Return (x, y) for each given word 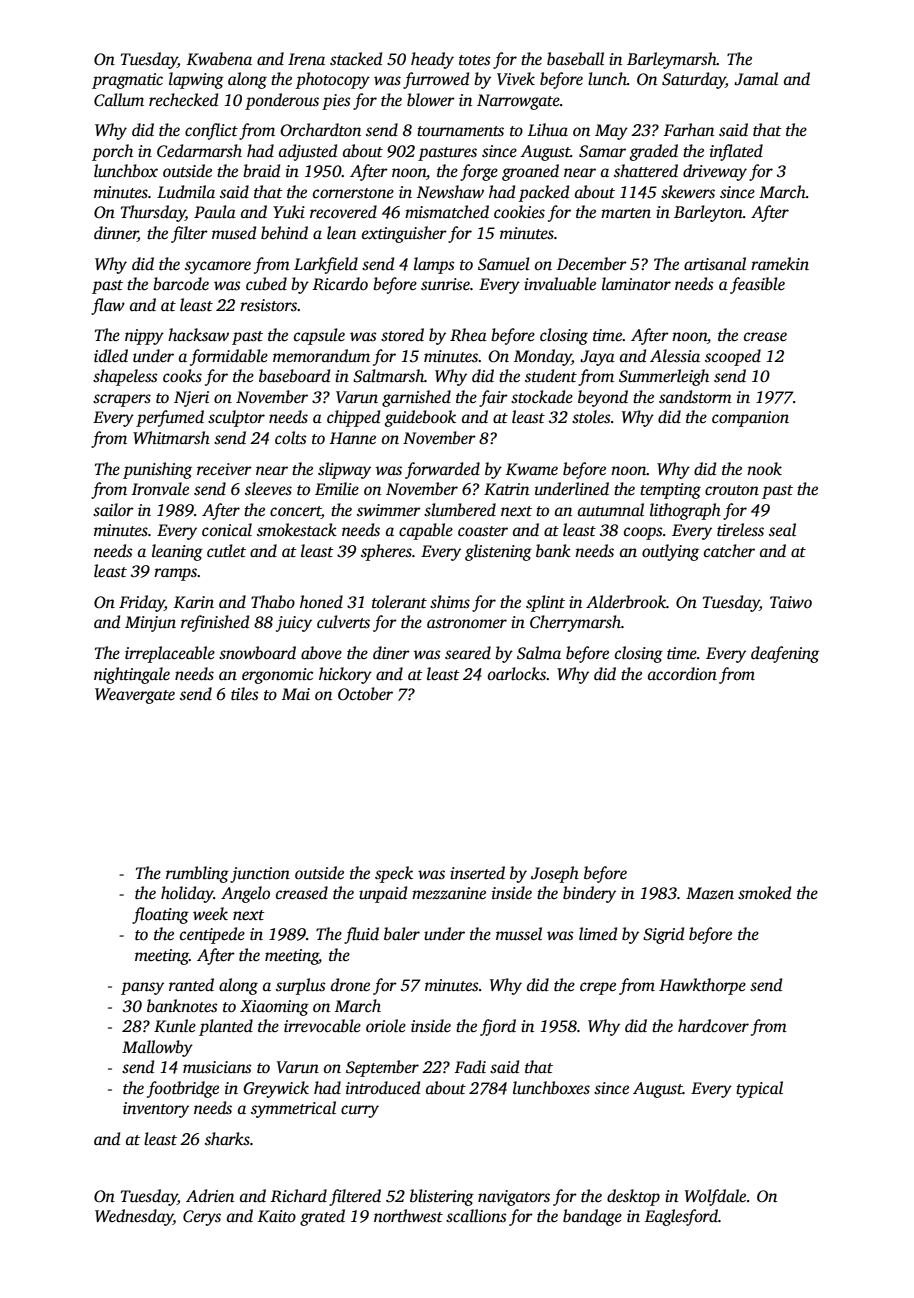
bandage (592, 1217)
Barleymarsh (672, 60)
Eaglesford (681, 1217)
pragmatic (127, 81)
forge (479, 172)
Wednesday (134, 1217)
